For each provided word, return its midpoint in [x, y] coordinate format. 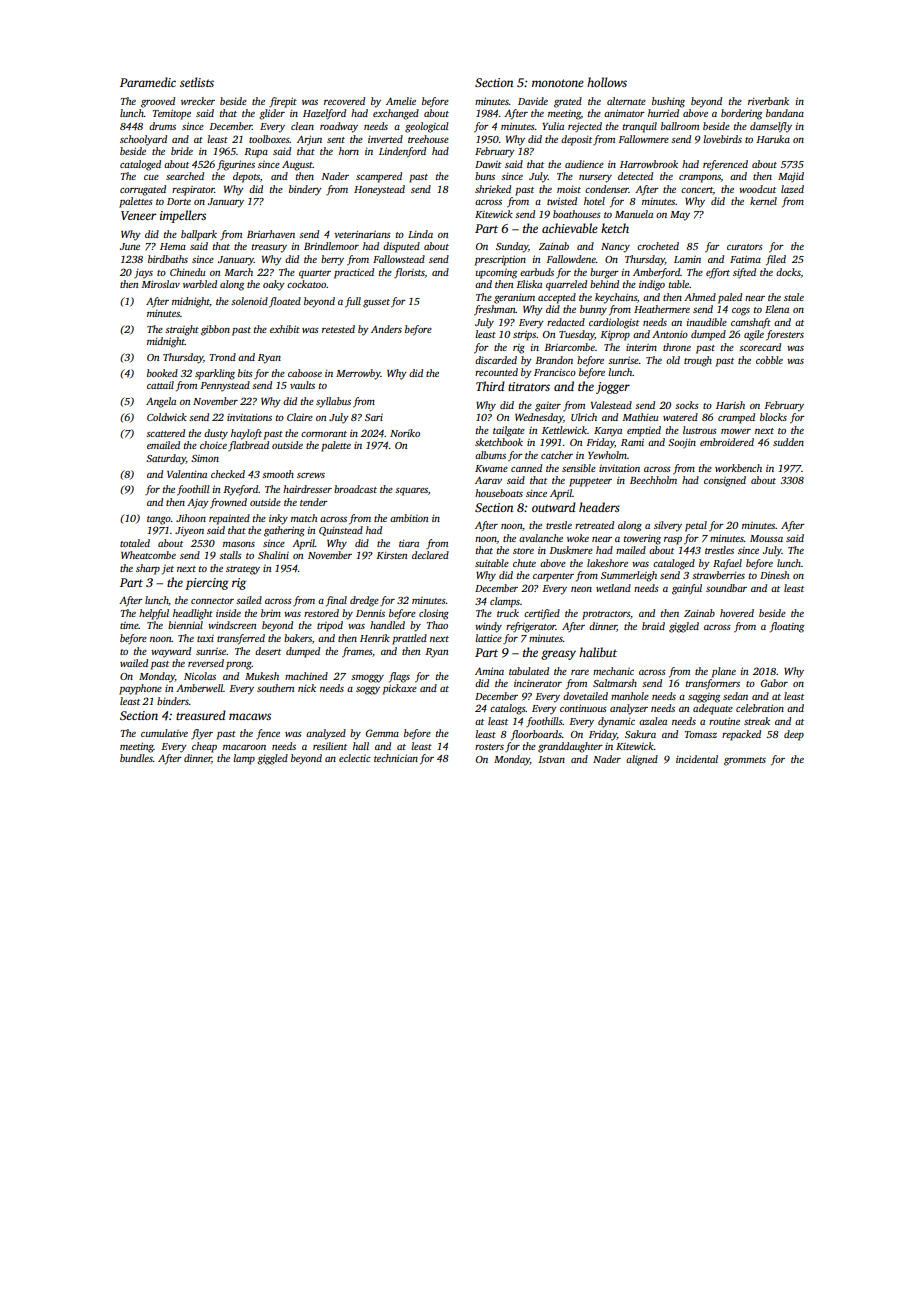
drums [162, 126]
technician [396, 758]
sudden [788, 442]
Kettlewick [564, 430]
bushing [668, 102]
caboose [305, 373]
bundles [136, 758]
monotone [558, 83]
